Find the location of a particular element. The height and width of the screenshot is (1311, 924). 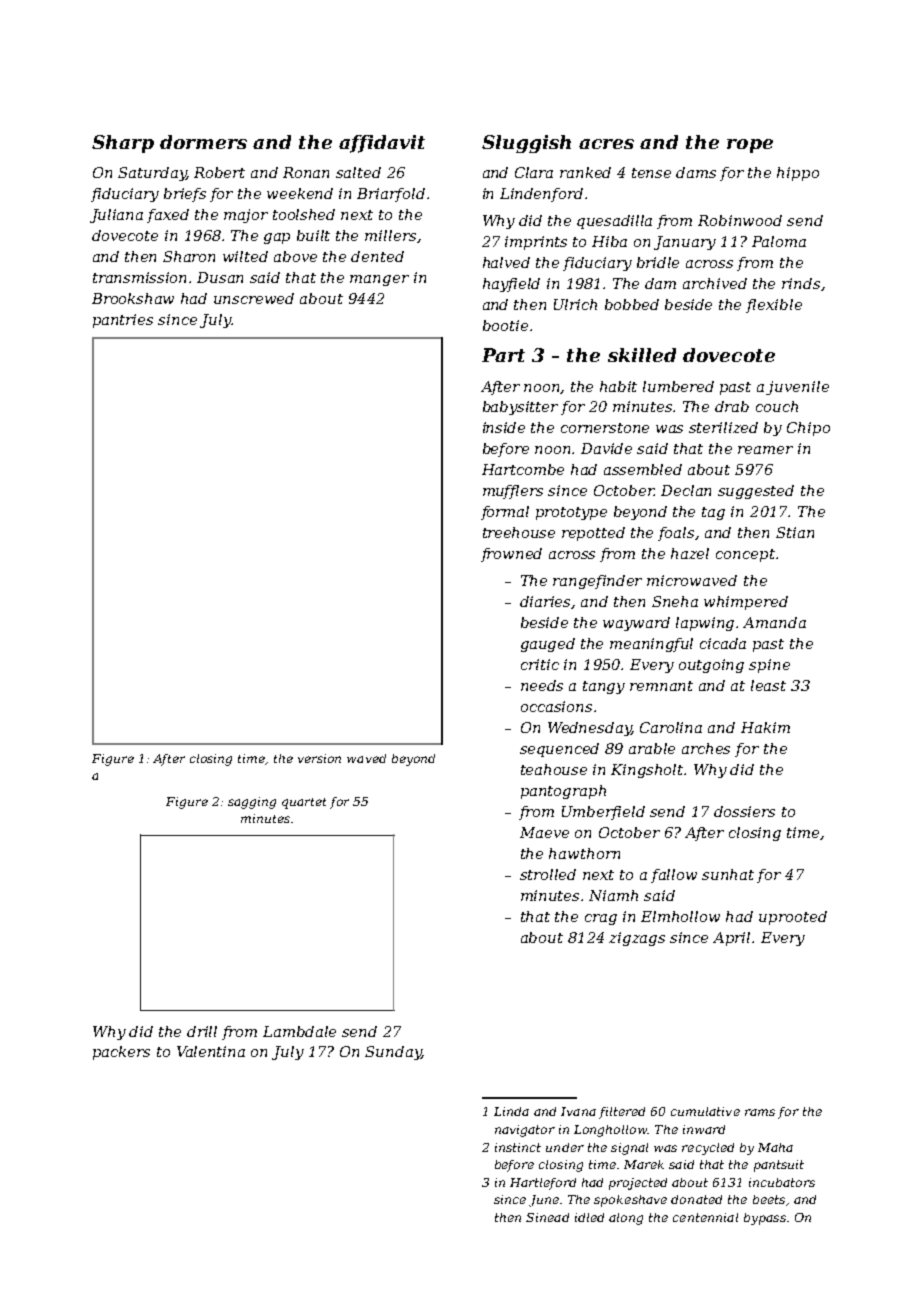

mufflers is located at coordinates (513, 492).
